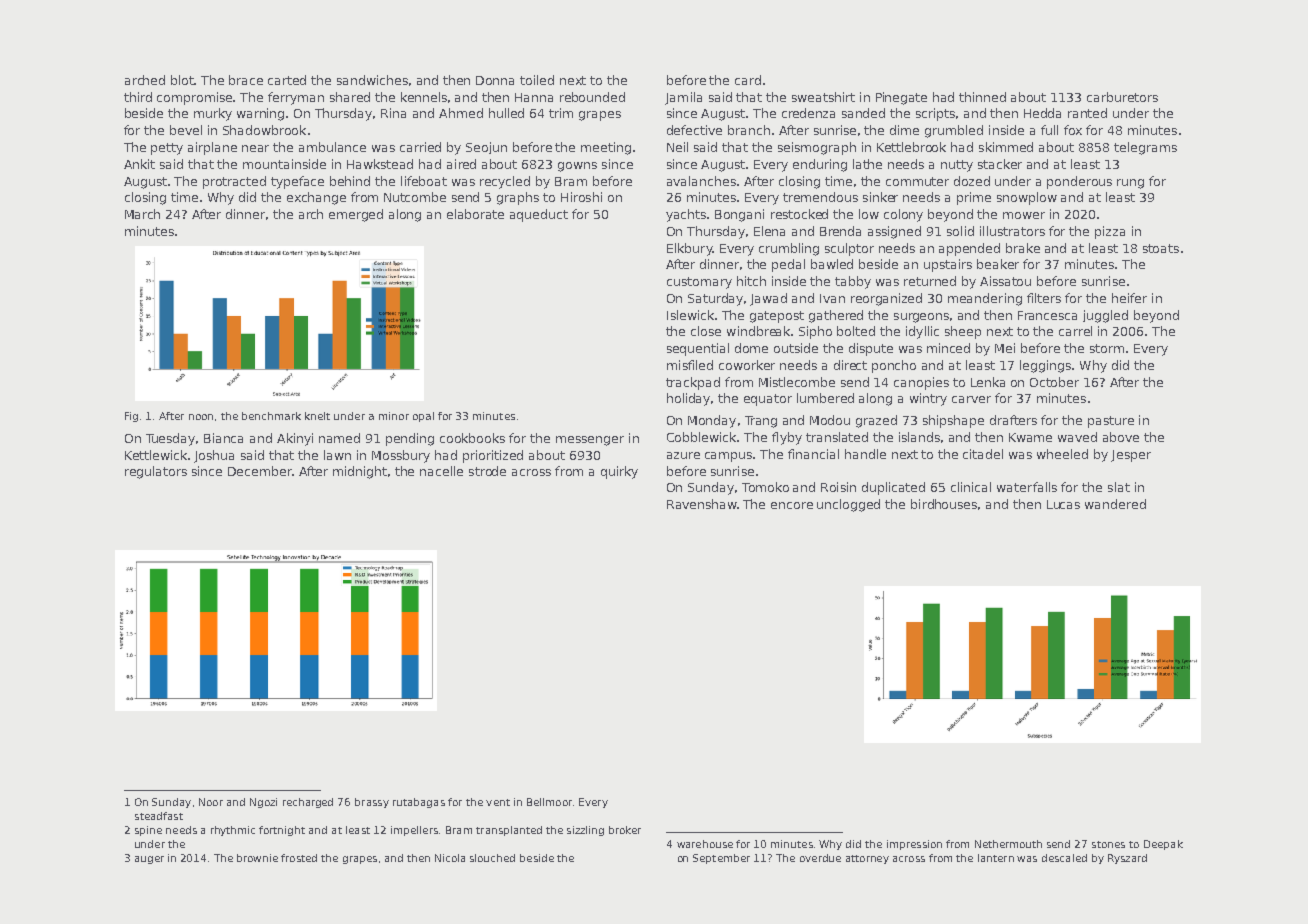 The image size is (1308, 924). What do you see at coordinates (592, 97) in the image?
I see `rebounded` at bounding box center [592, 97].
